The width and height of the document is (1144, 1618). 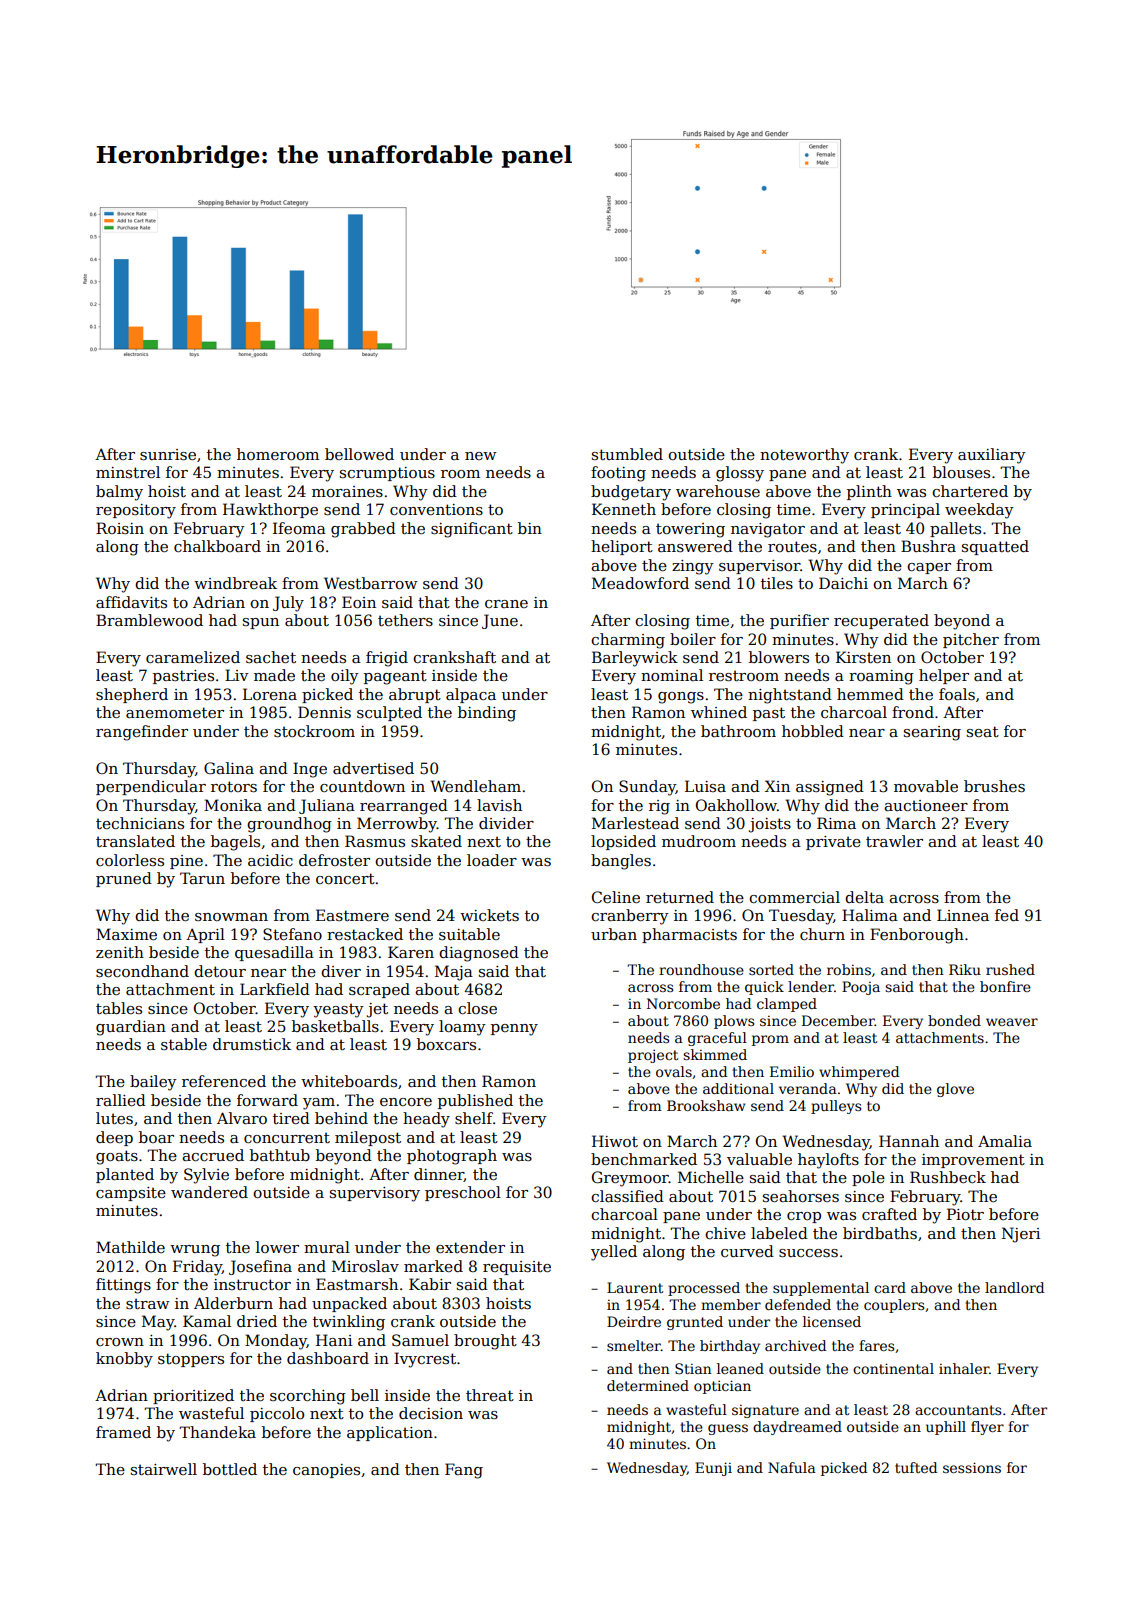 What do you see at coordinates (124, 879) in the document?
I see `pruned` at bounding box center [124, 879].
